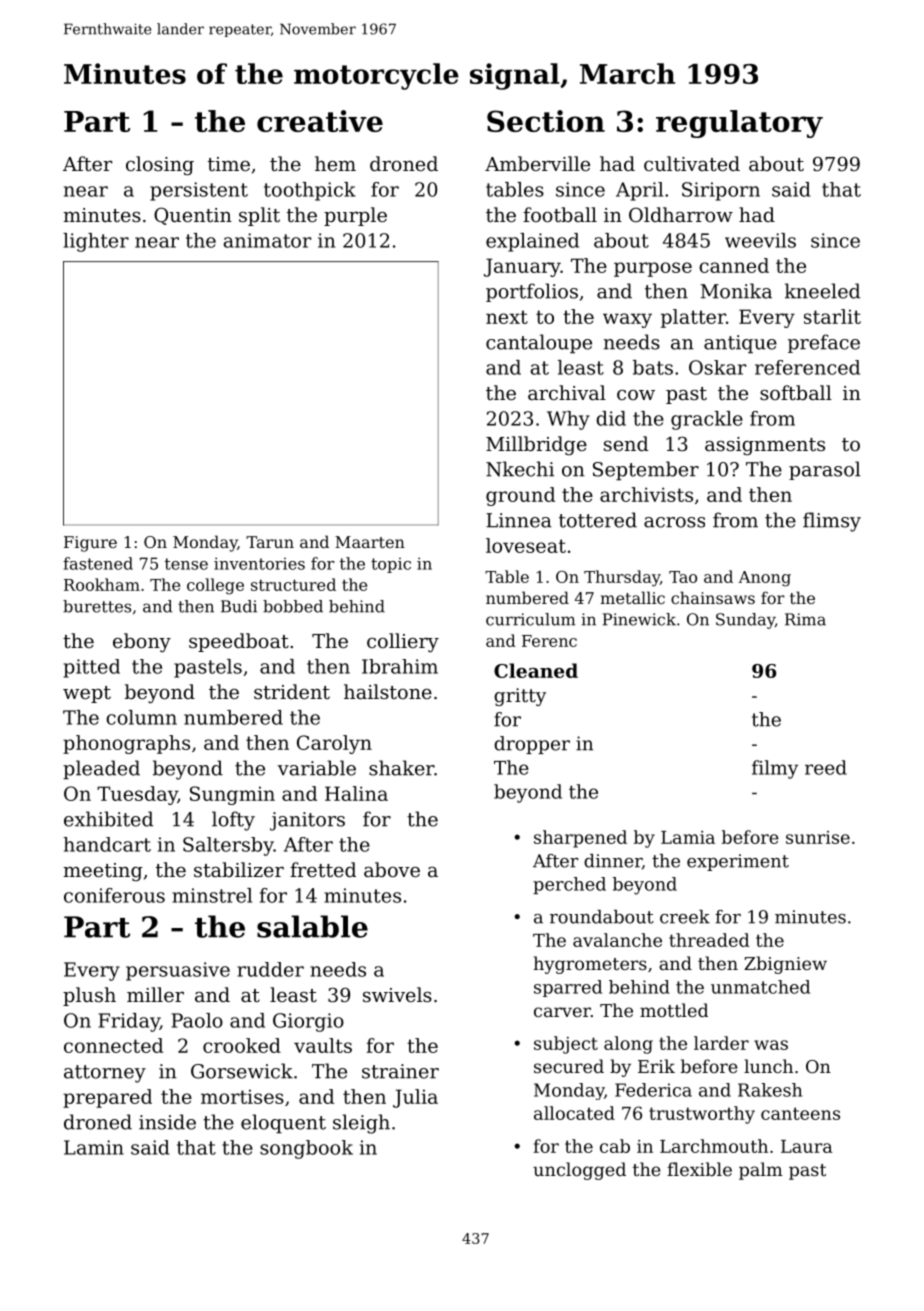 The width and height of the screenshot is (924, 1311). I want to click on closing, so click(160, 166).
